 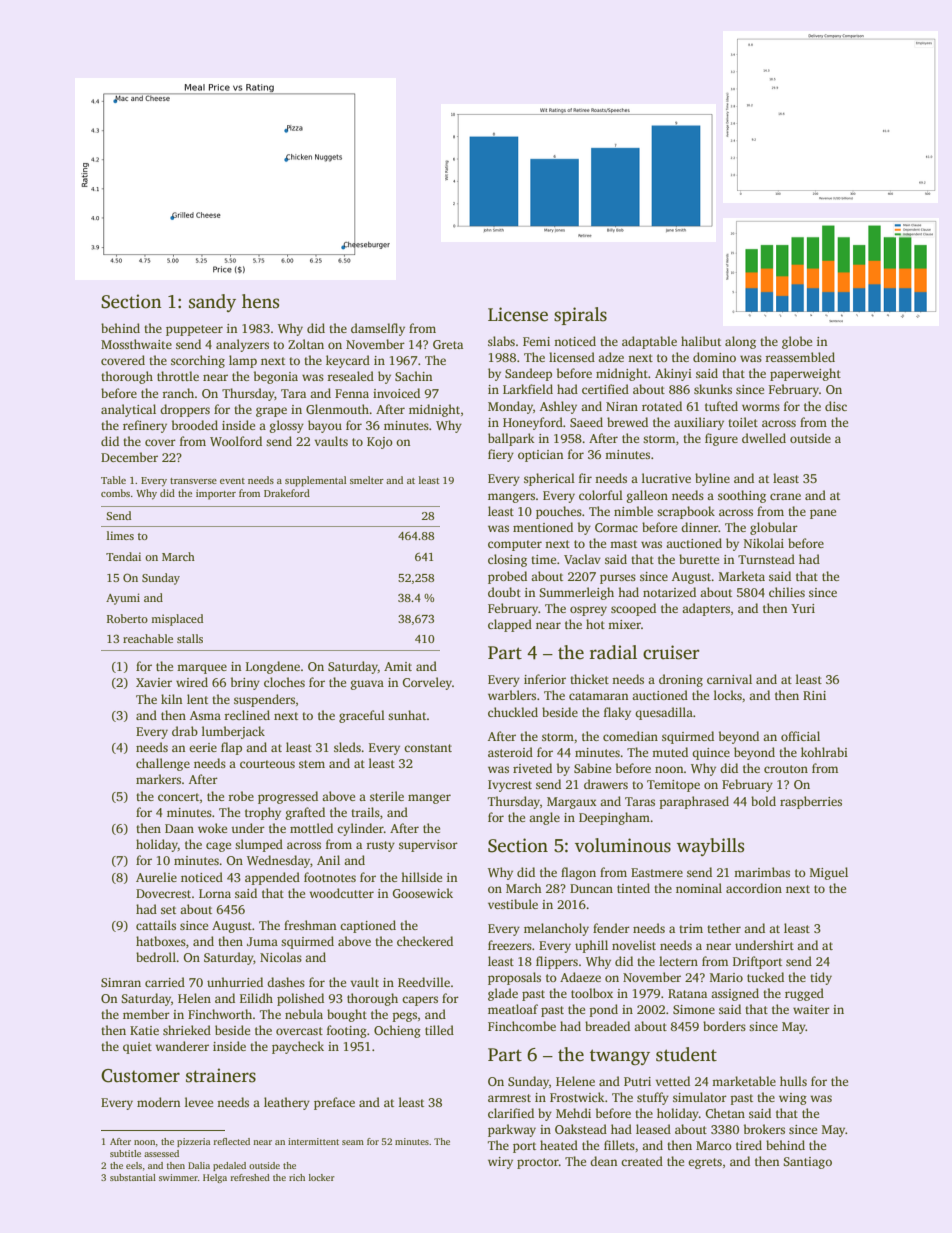 What do you see at coordinates (662, 406) in the document?
I see `rotated` at bounding box center [662, 406].
